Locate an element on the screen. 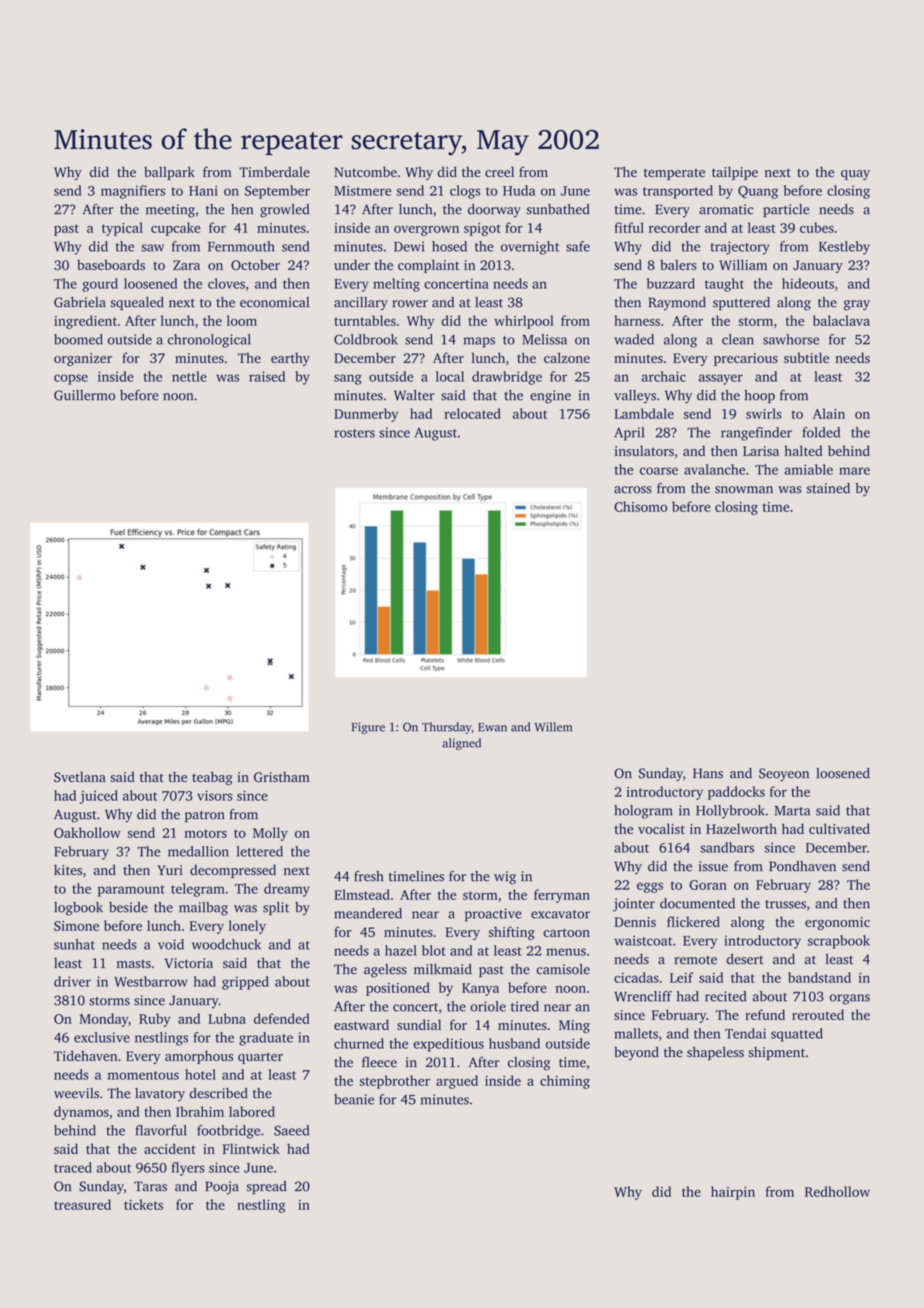 This screenshot has width=924, height=1308. overgrown is located at coordinates (426, 230).
